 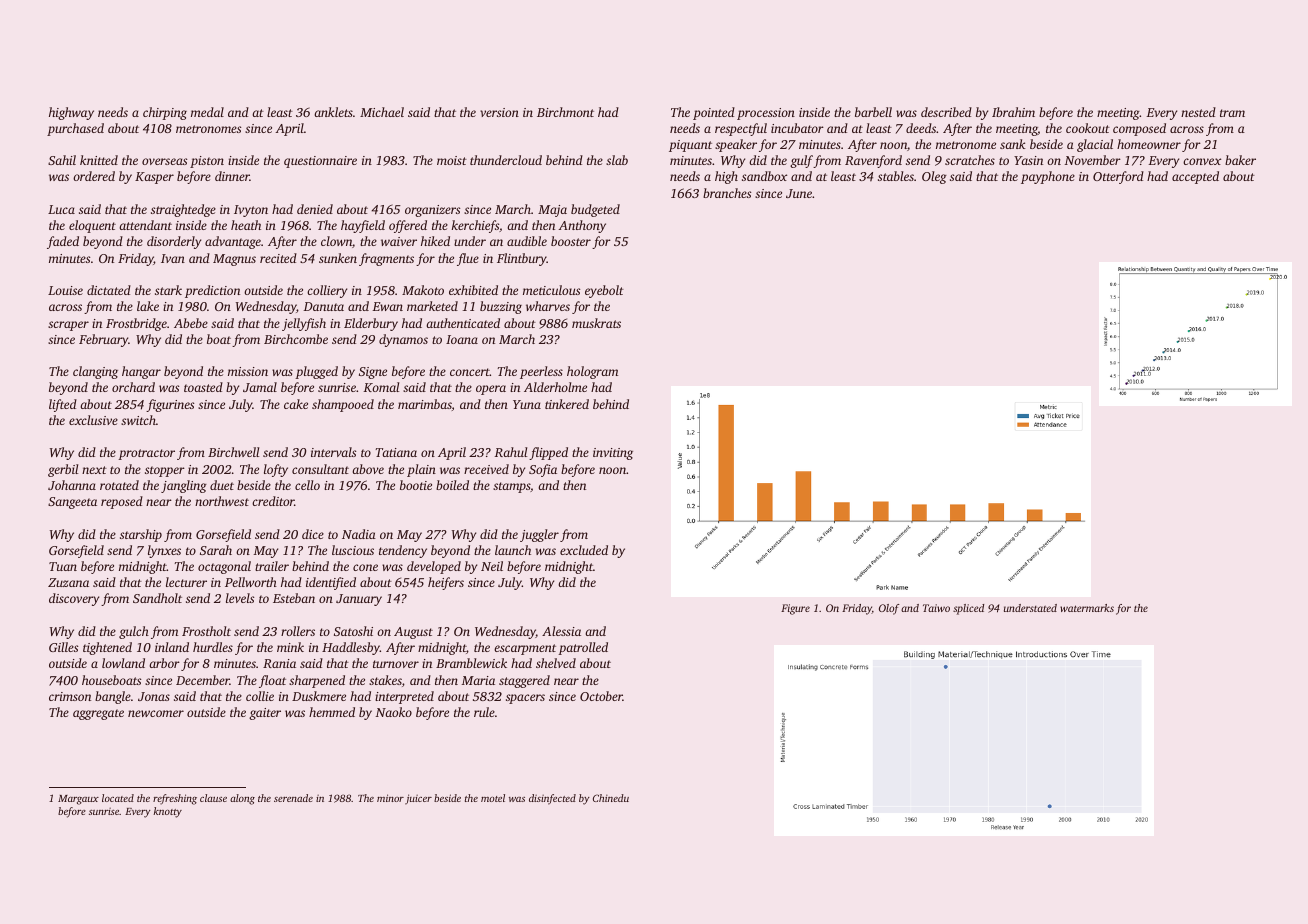 What do you see at coordinates (511, 487) in the page?
I see `stamps` at bounding box center [511, 487].
